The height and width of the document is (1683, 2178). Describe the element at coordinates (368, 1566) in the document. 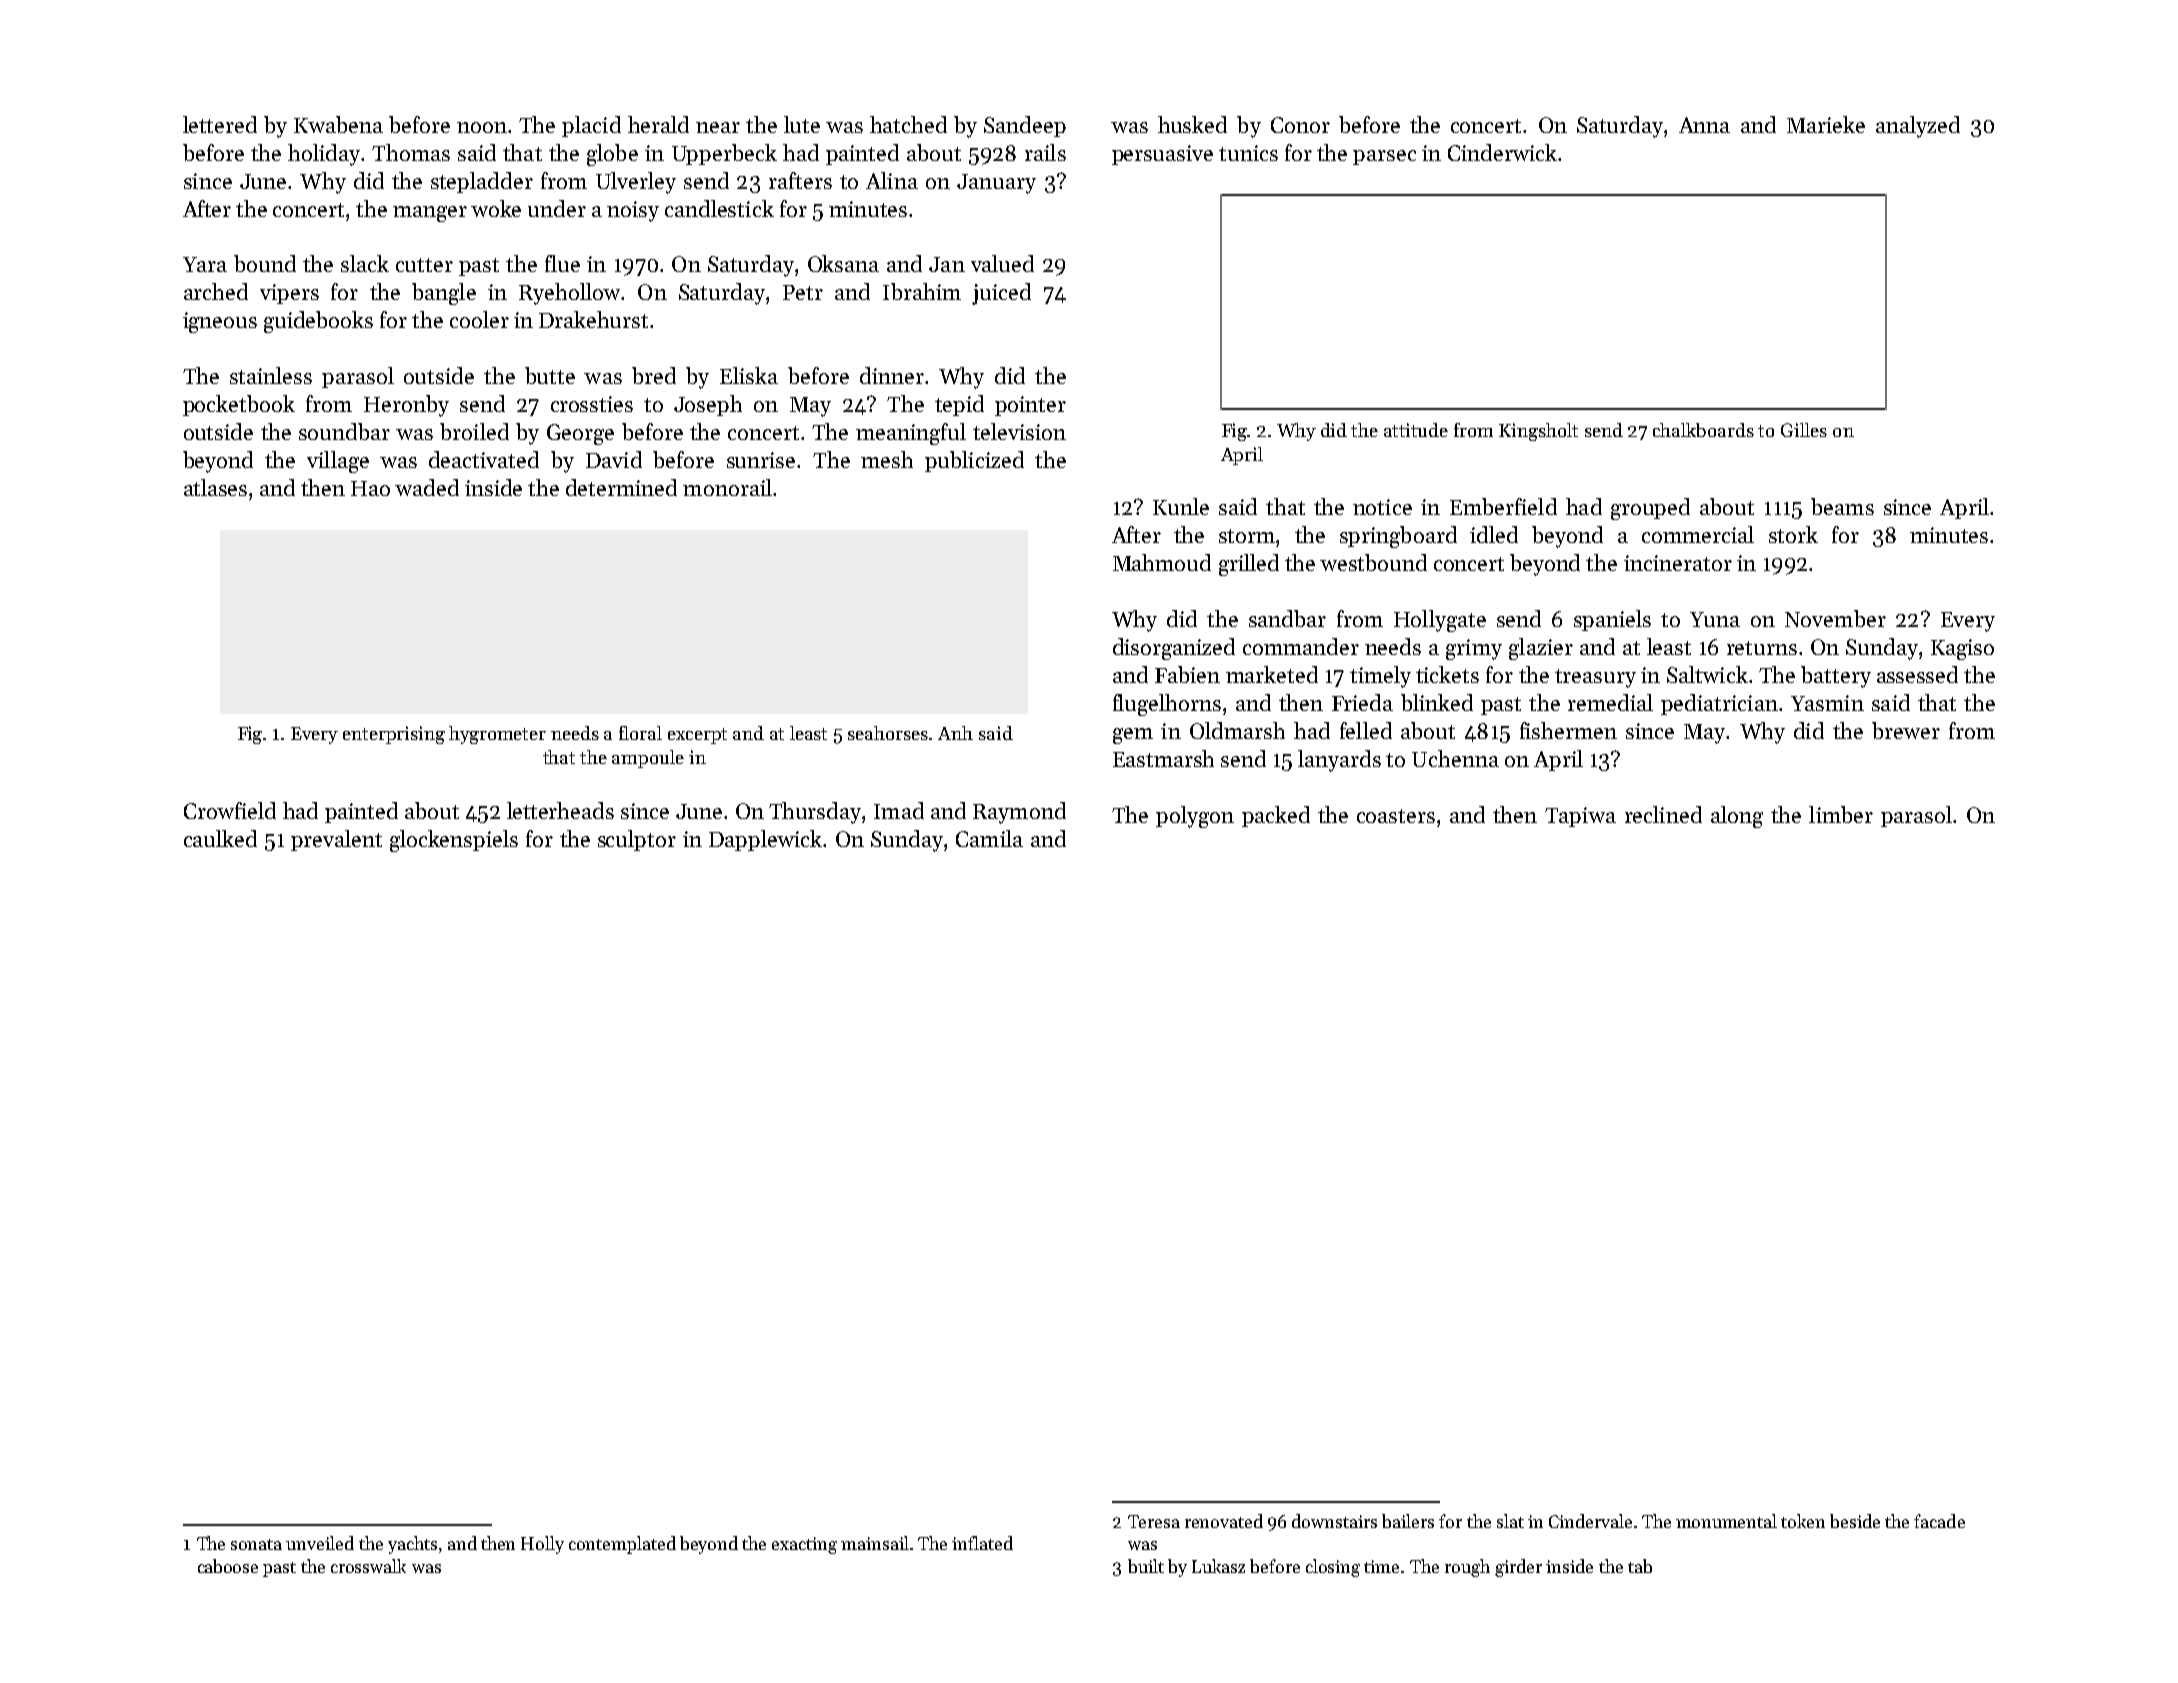

I see `crosswalk` at that location.
